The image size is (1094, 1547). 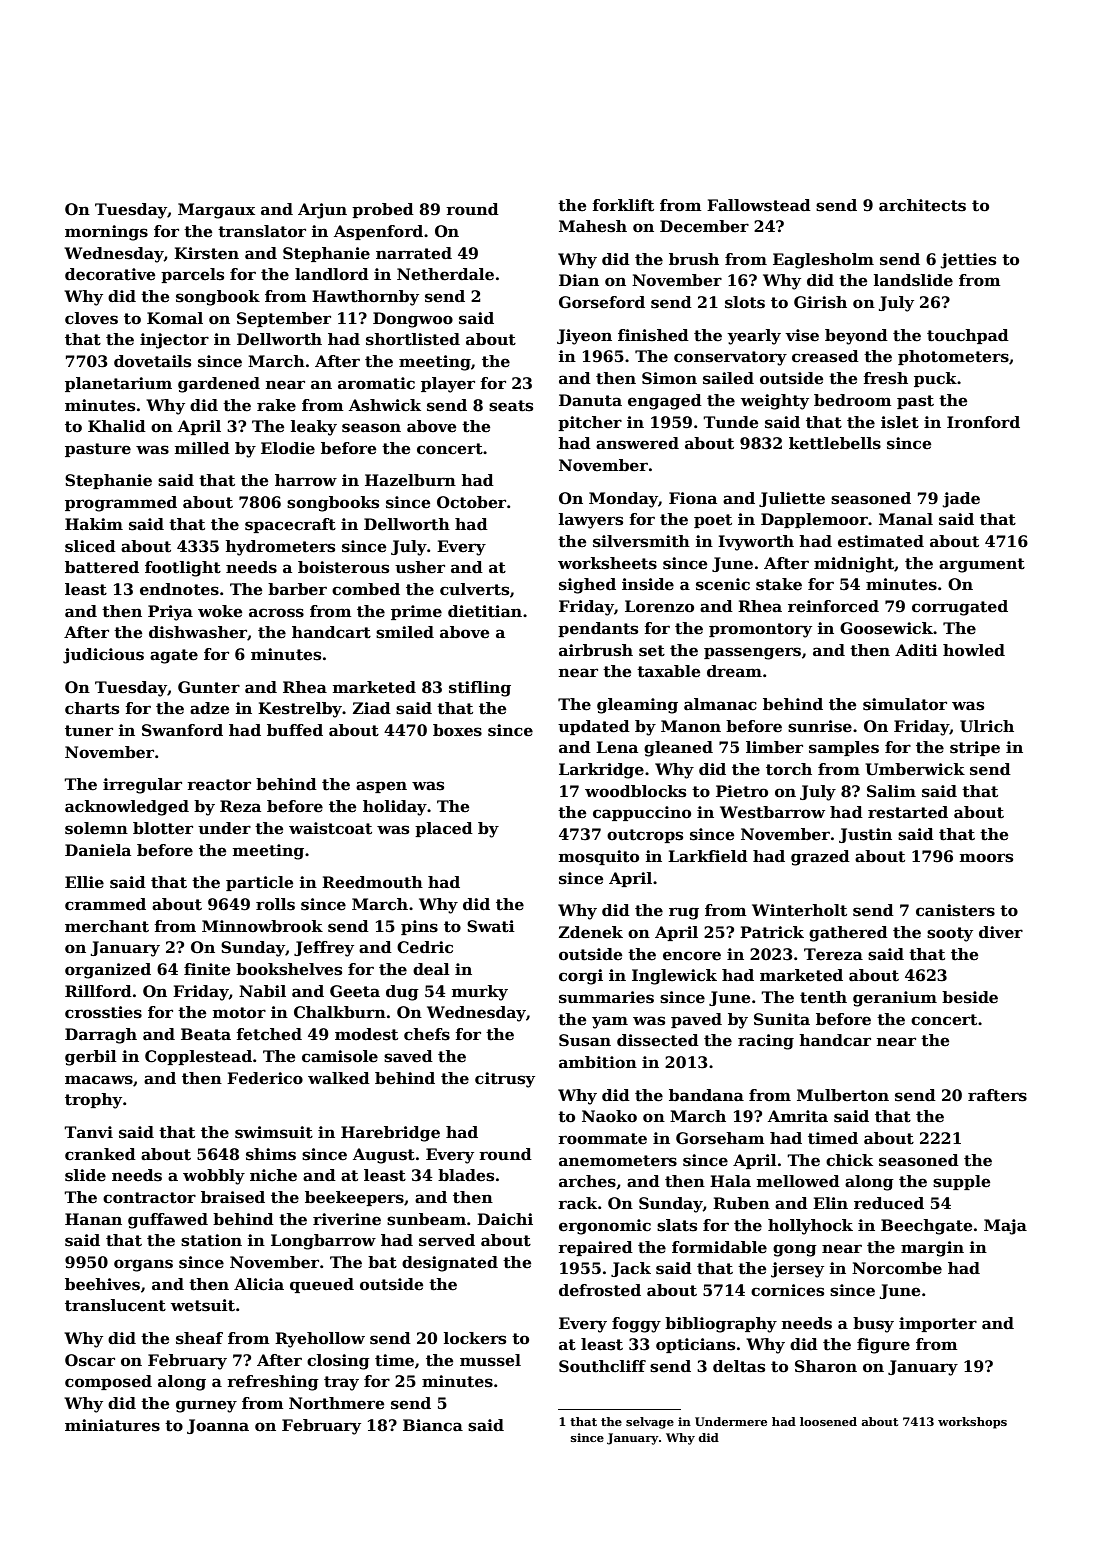 I want to click on dishwasher, so click(x=198, y=632).
